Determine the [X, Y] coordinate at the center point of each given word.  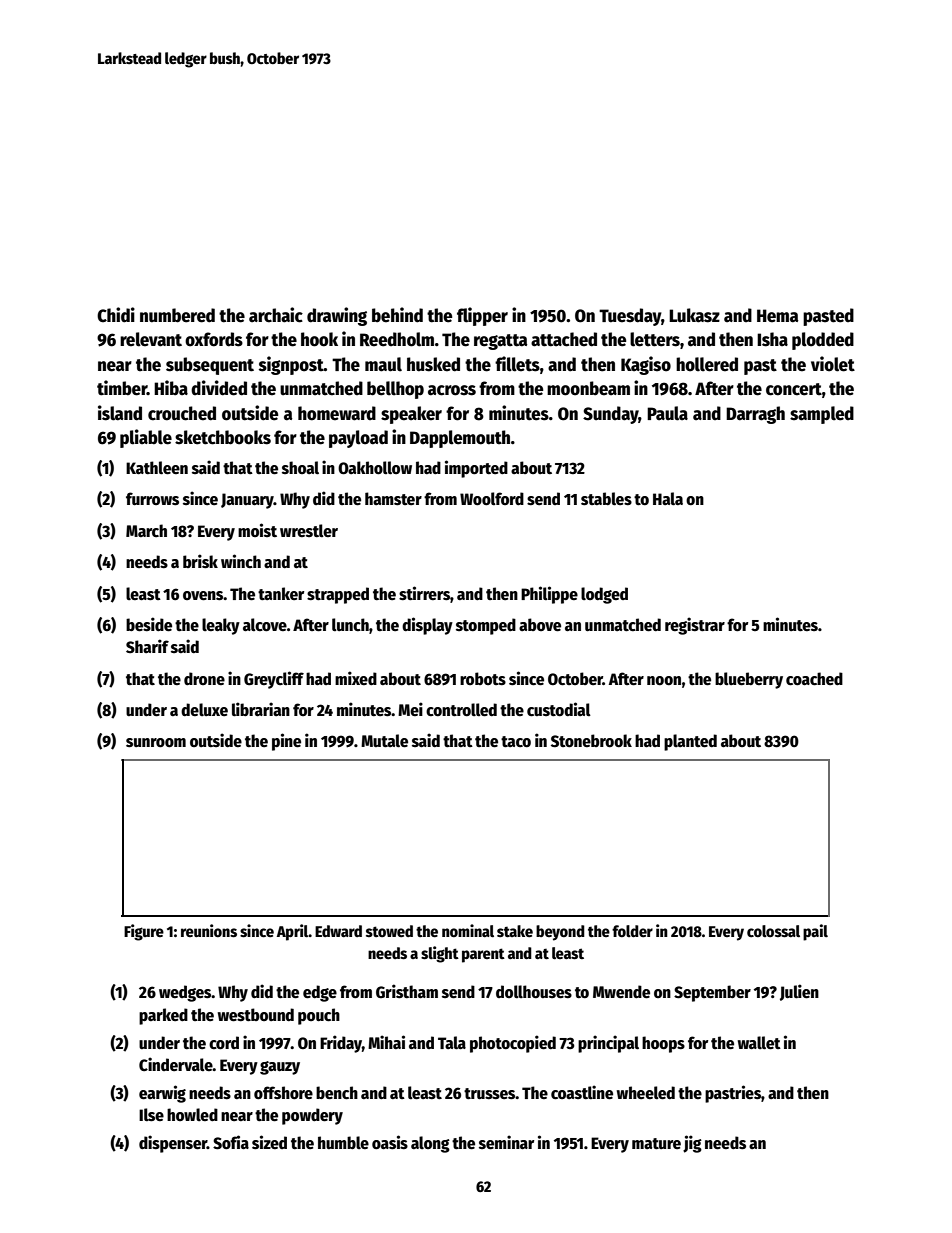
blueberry [749, 680]
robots [483, 678]
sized [269, 1142]
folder [632, 931]
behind [397, 315]
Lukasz [694, 315]
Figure [144, 932]
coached [814, 679]
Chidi [116, 315]
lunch [350, 624]
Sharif [147, 646]
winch [241, 561]
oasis [390, 1142]
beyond [560, 933]
